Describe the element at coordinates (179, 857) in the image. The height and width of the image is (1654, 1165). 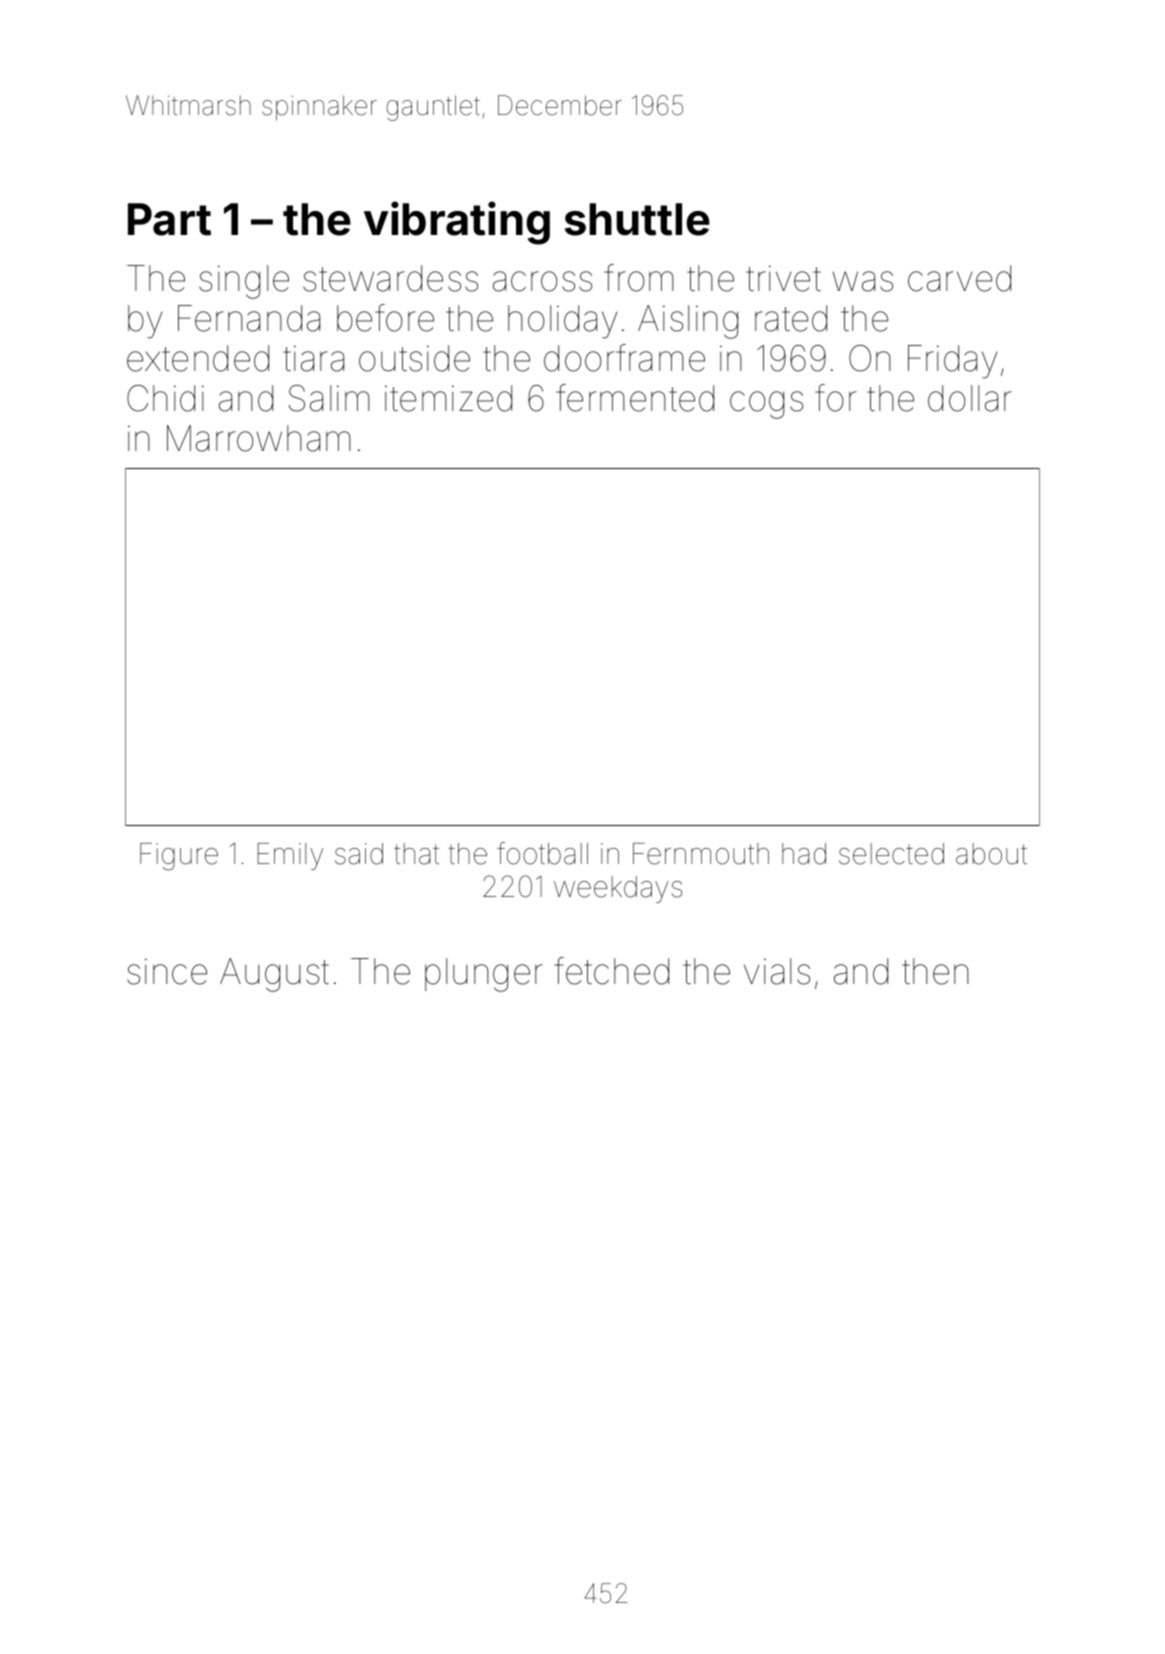
I see `Figure` at that location.
